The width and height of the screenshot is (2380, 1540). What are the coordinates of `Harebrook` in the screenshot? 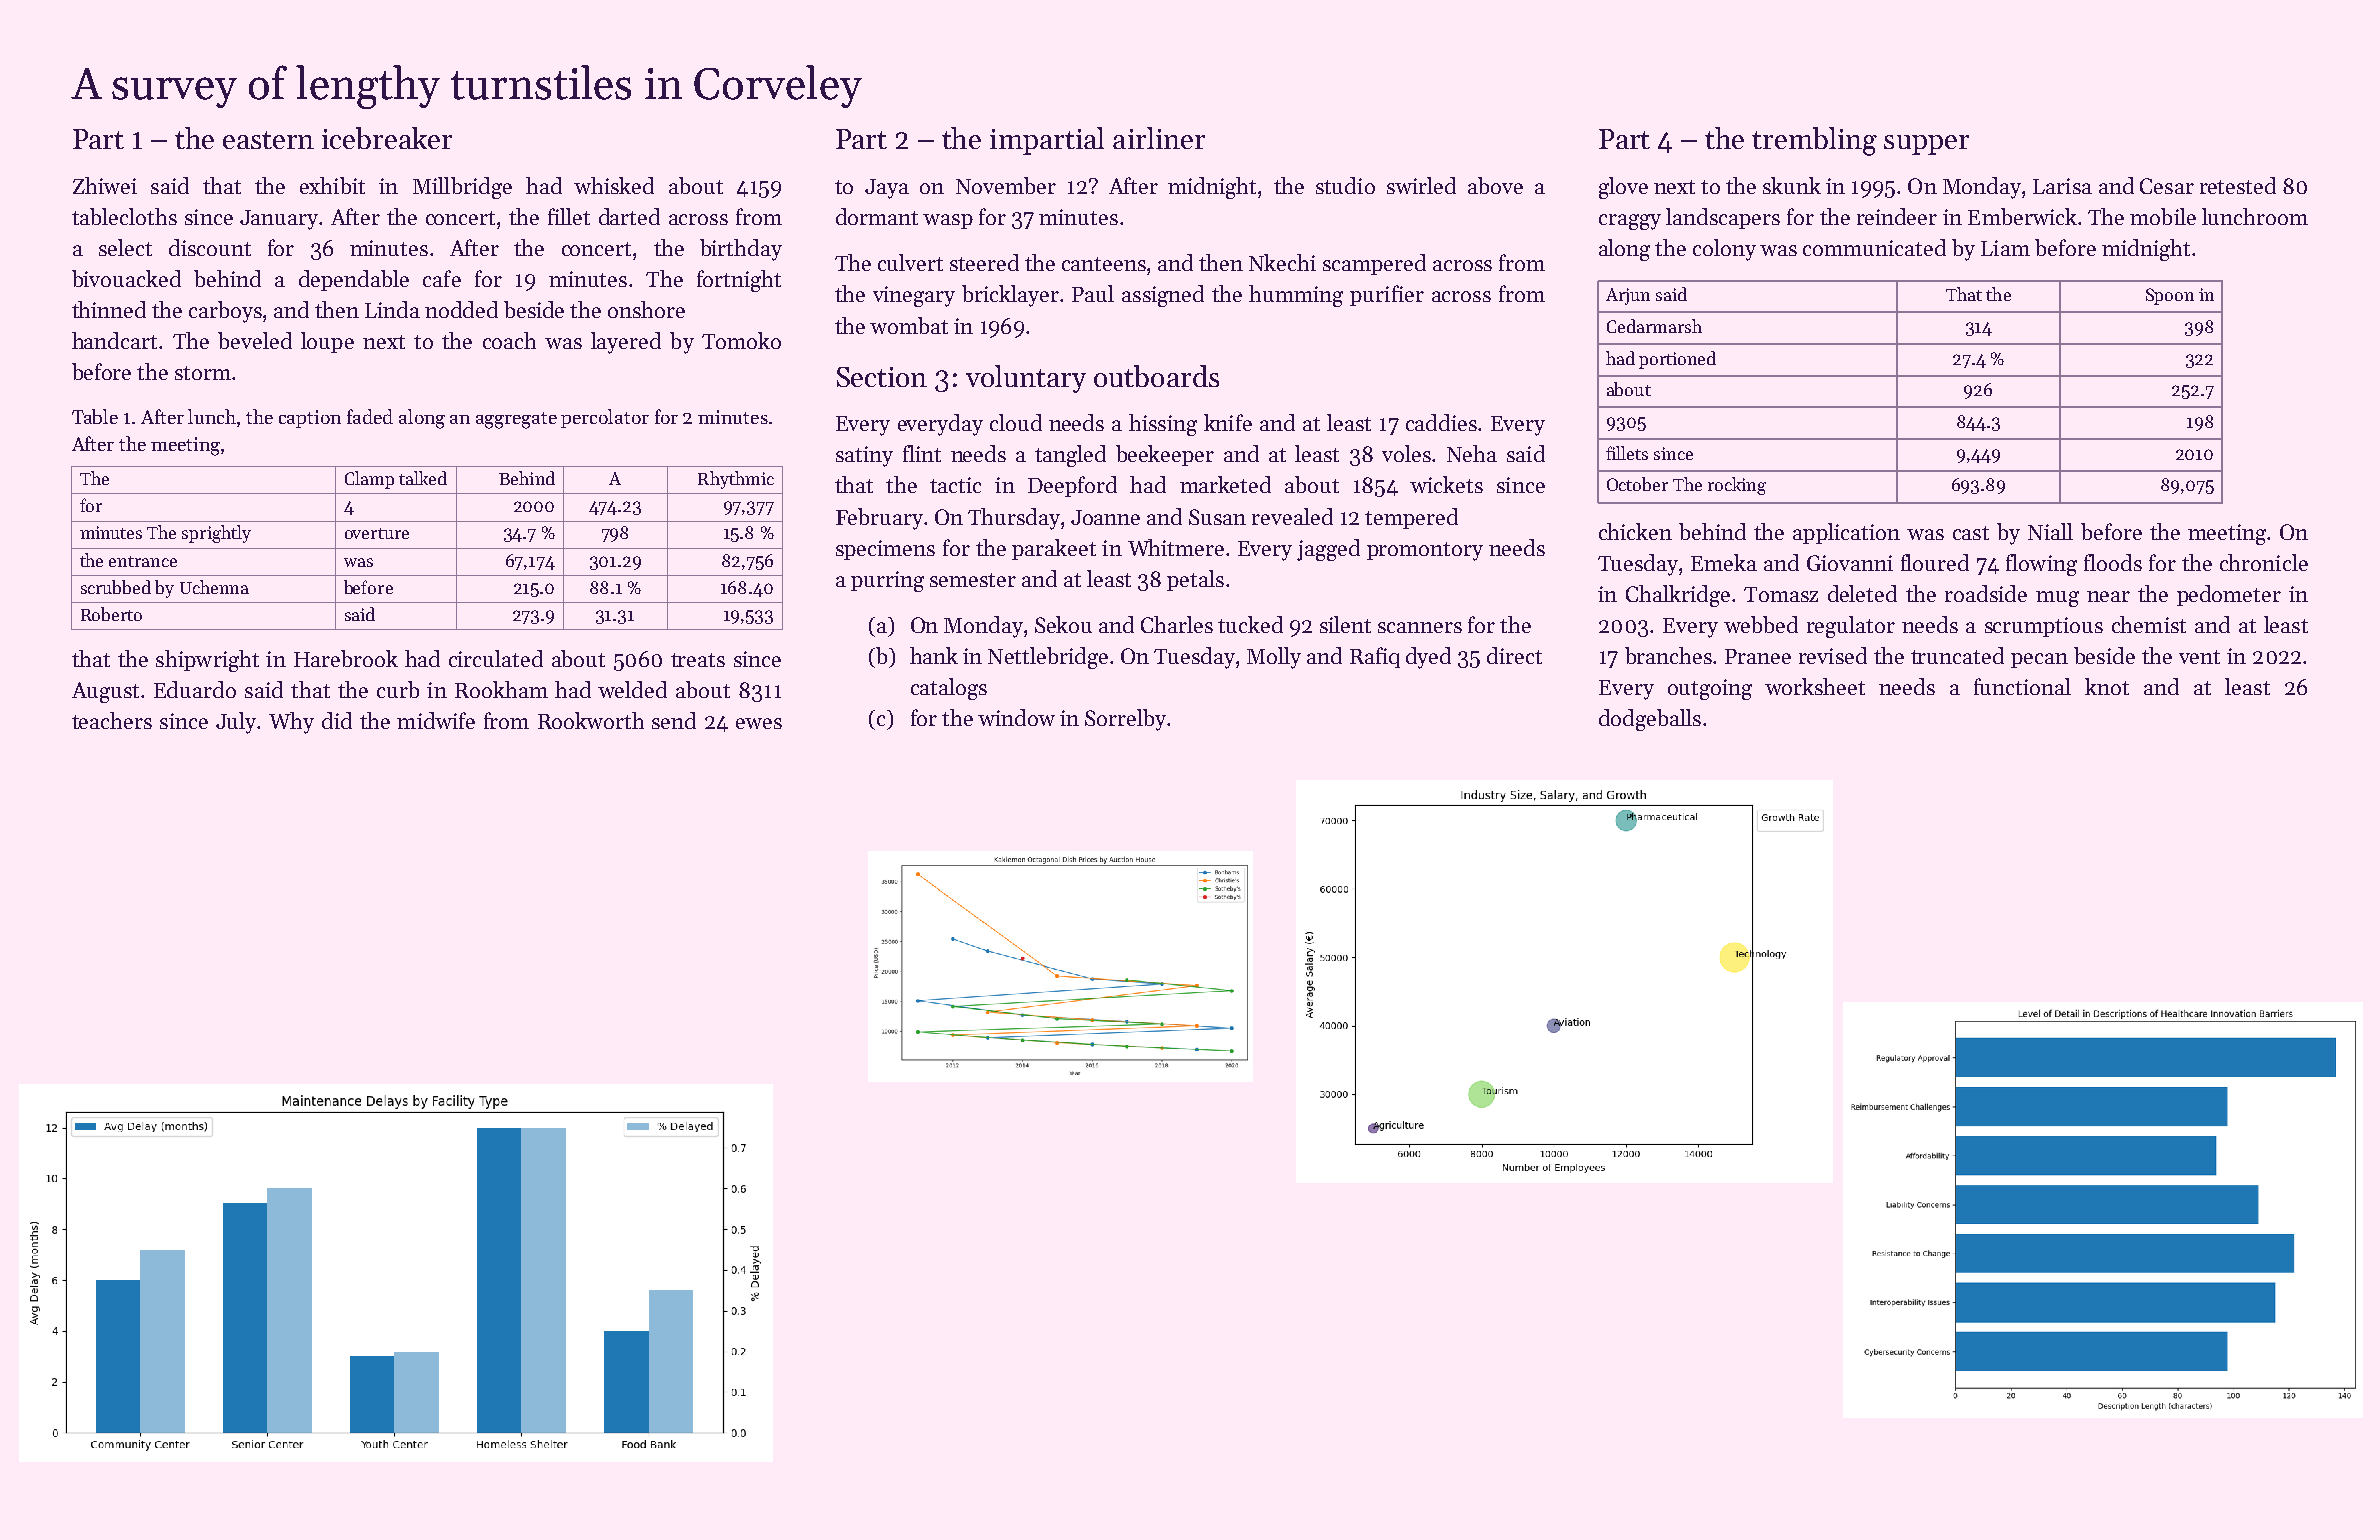 It's located at (346, 658).
